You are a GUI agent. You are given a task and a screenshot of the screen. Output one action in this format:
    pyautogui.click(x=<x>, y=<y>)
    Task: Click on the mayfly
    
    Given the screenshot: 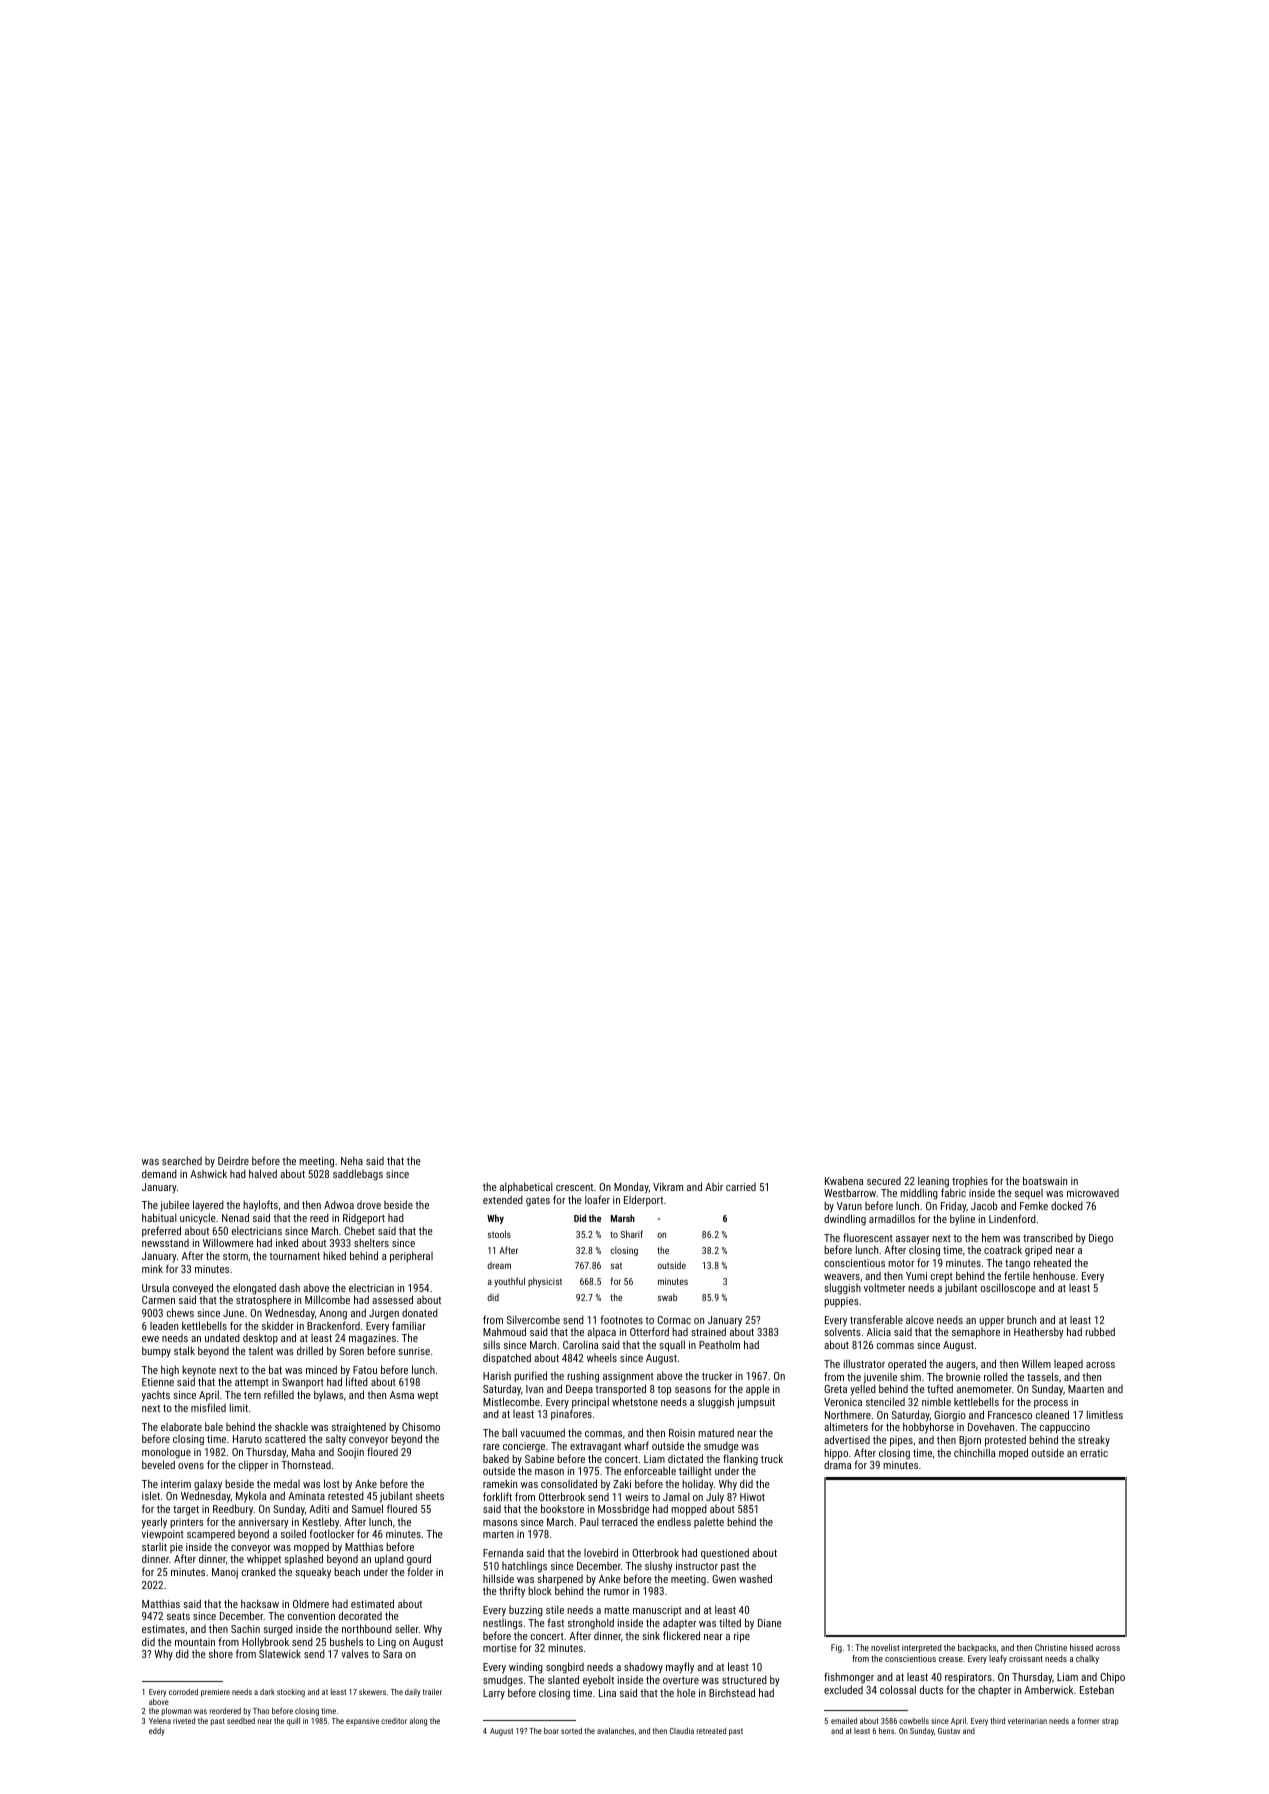 What is the action you would take?
    pyautogui.click(x=680, y=1668)
